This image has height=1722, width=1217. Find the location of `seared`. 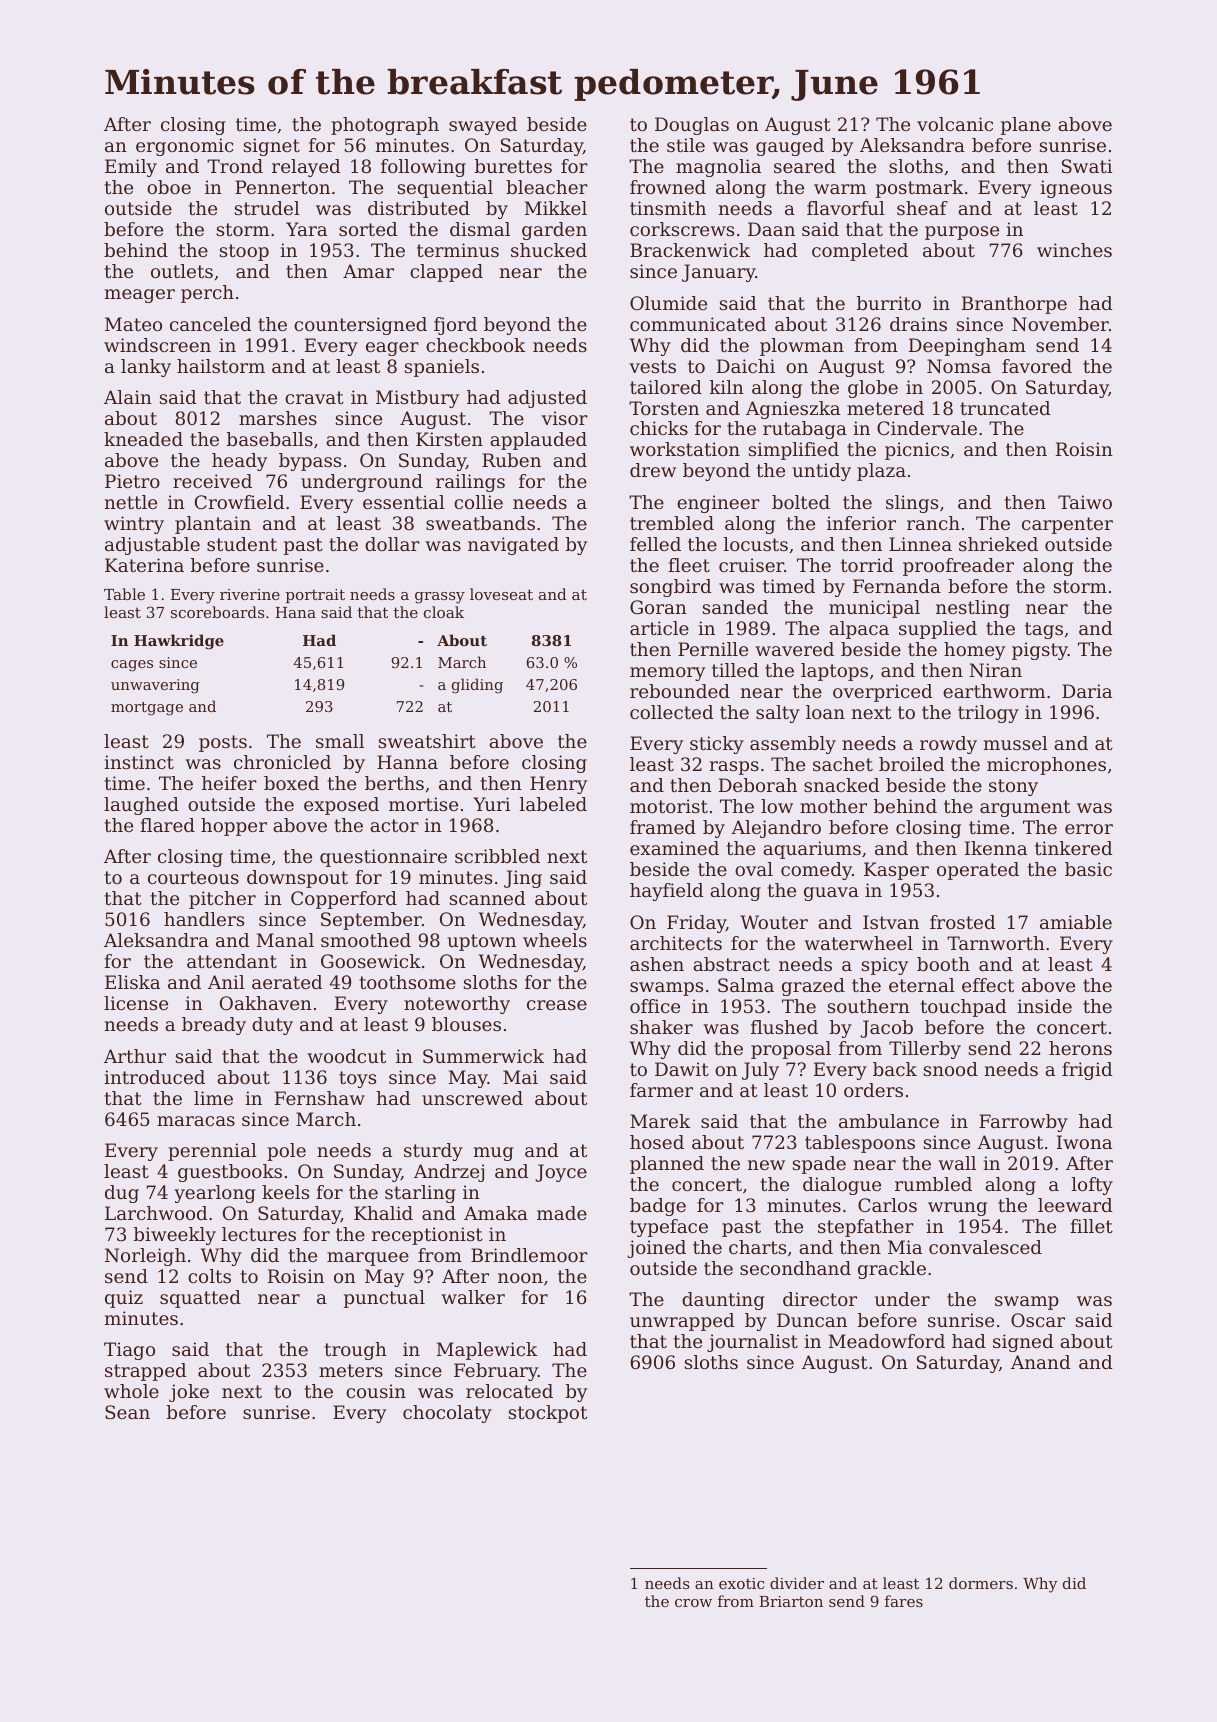

seared is located at coordinates (804, 166).
